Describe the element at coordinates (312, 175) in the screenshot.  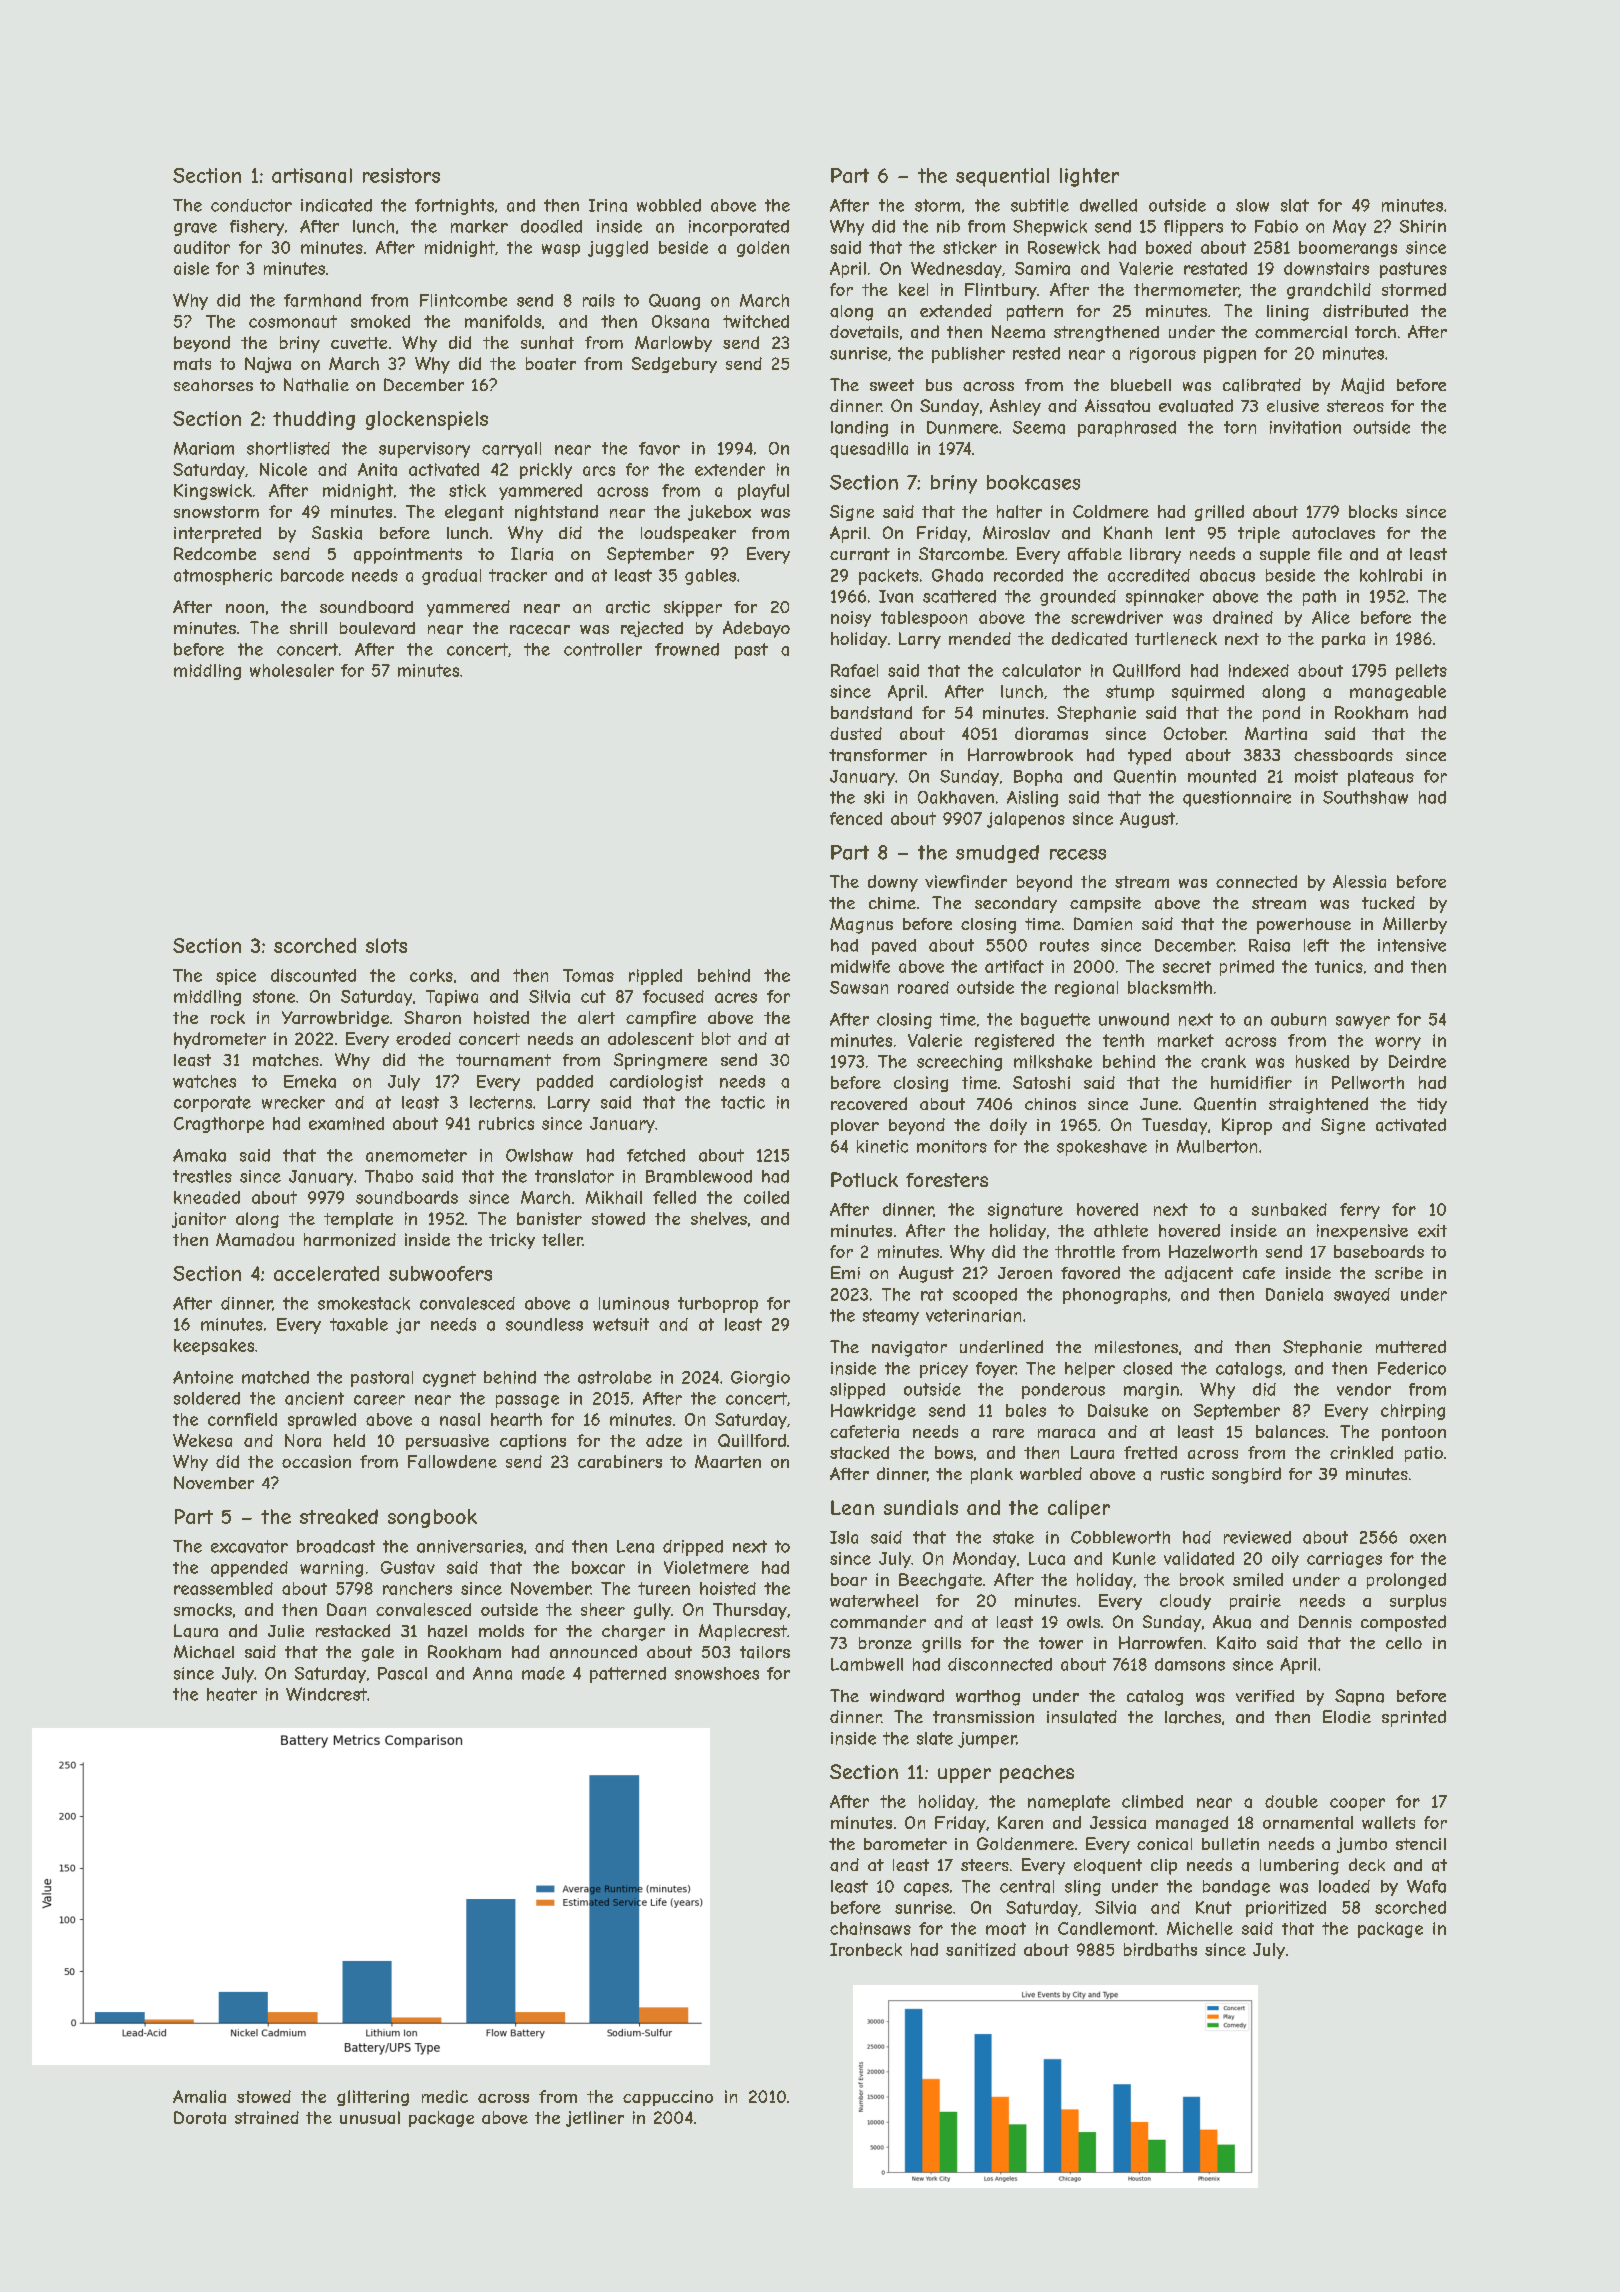
I see `artisanal` at that location.
